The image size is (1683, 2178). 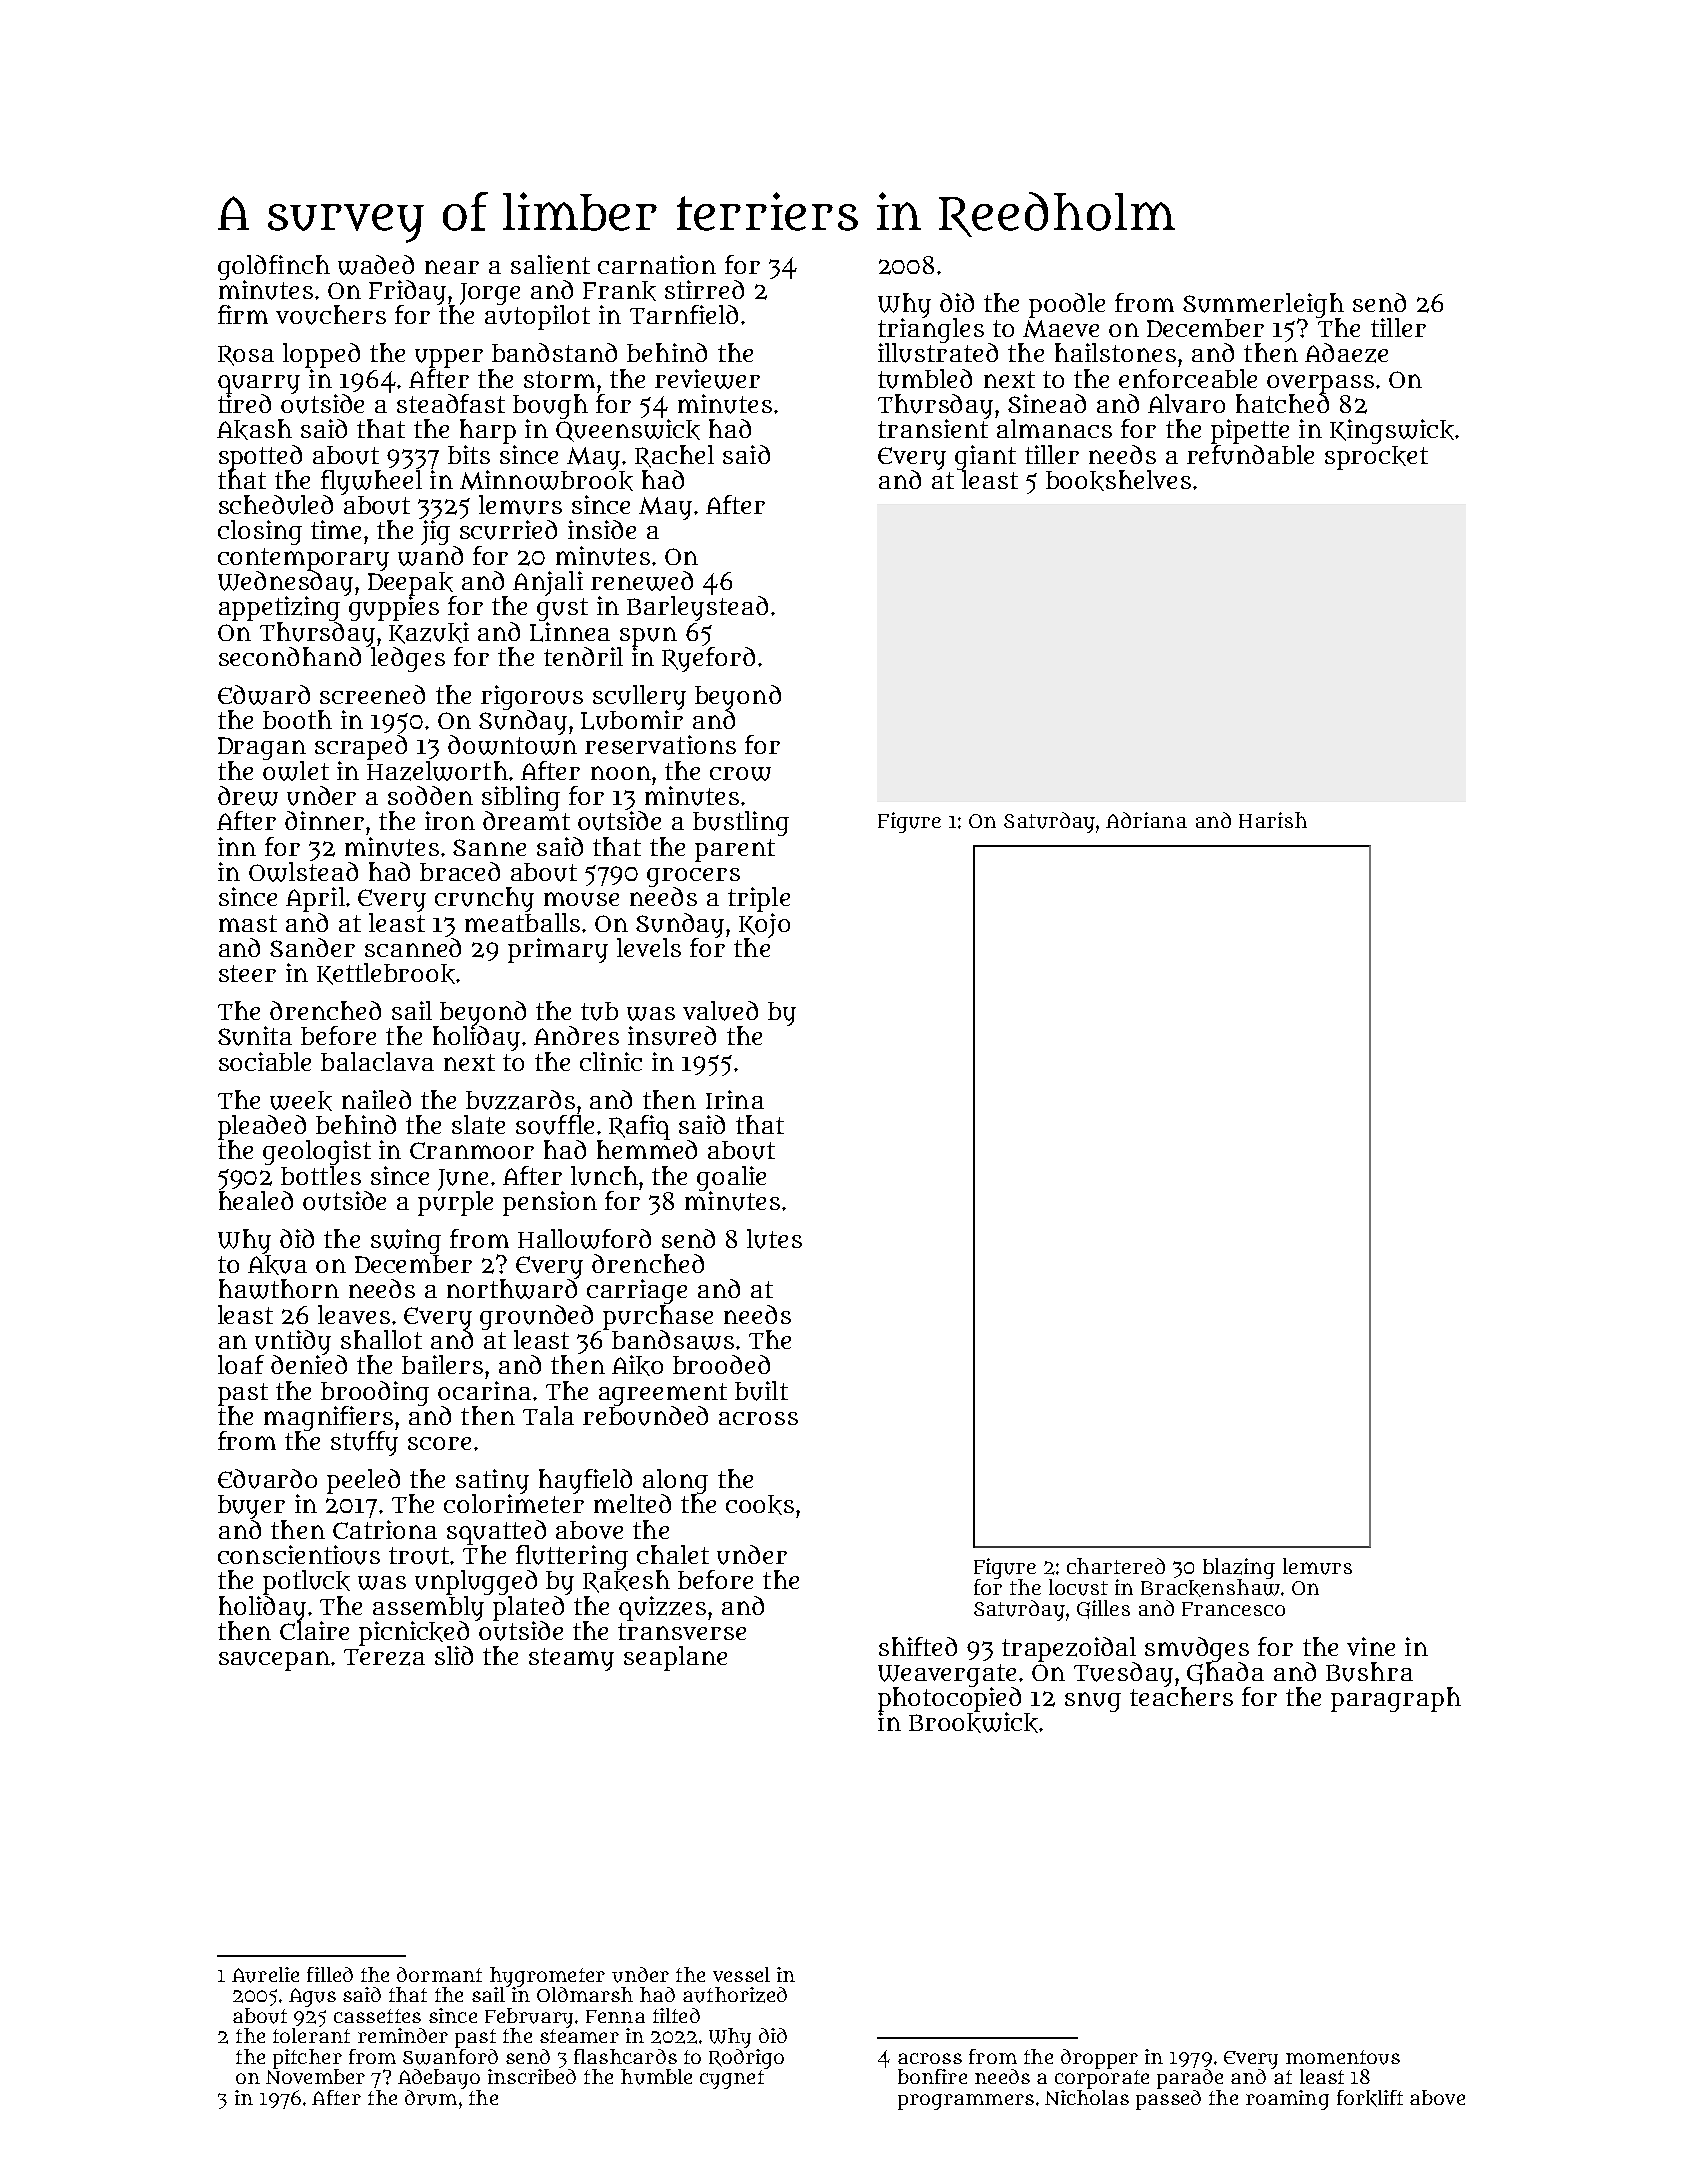 What do you see at coordinates (1346, 353) in the document?
I see `Adaeze` at bounding box center [1346, 353].
